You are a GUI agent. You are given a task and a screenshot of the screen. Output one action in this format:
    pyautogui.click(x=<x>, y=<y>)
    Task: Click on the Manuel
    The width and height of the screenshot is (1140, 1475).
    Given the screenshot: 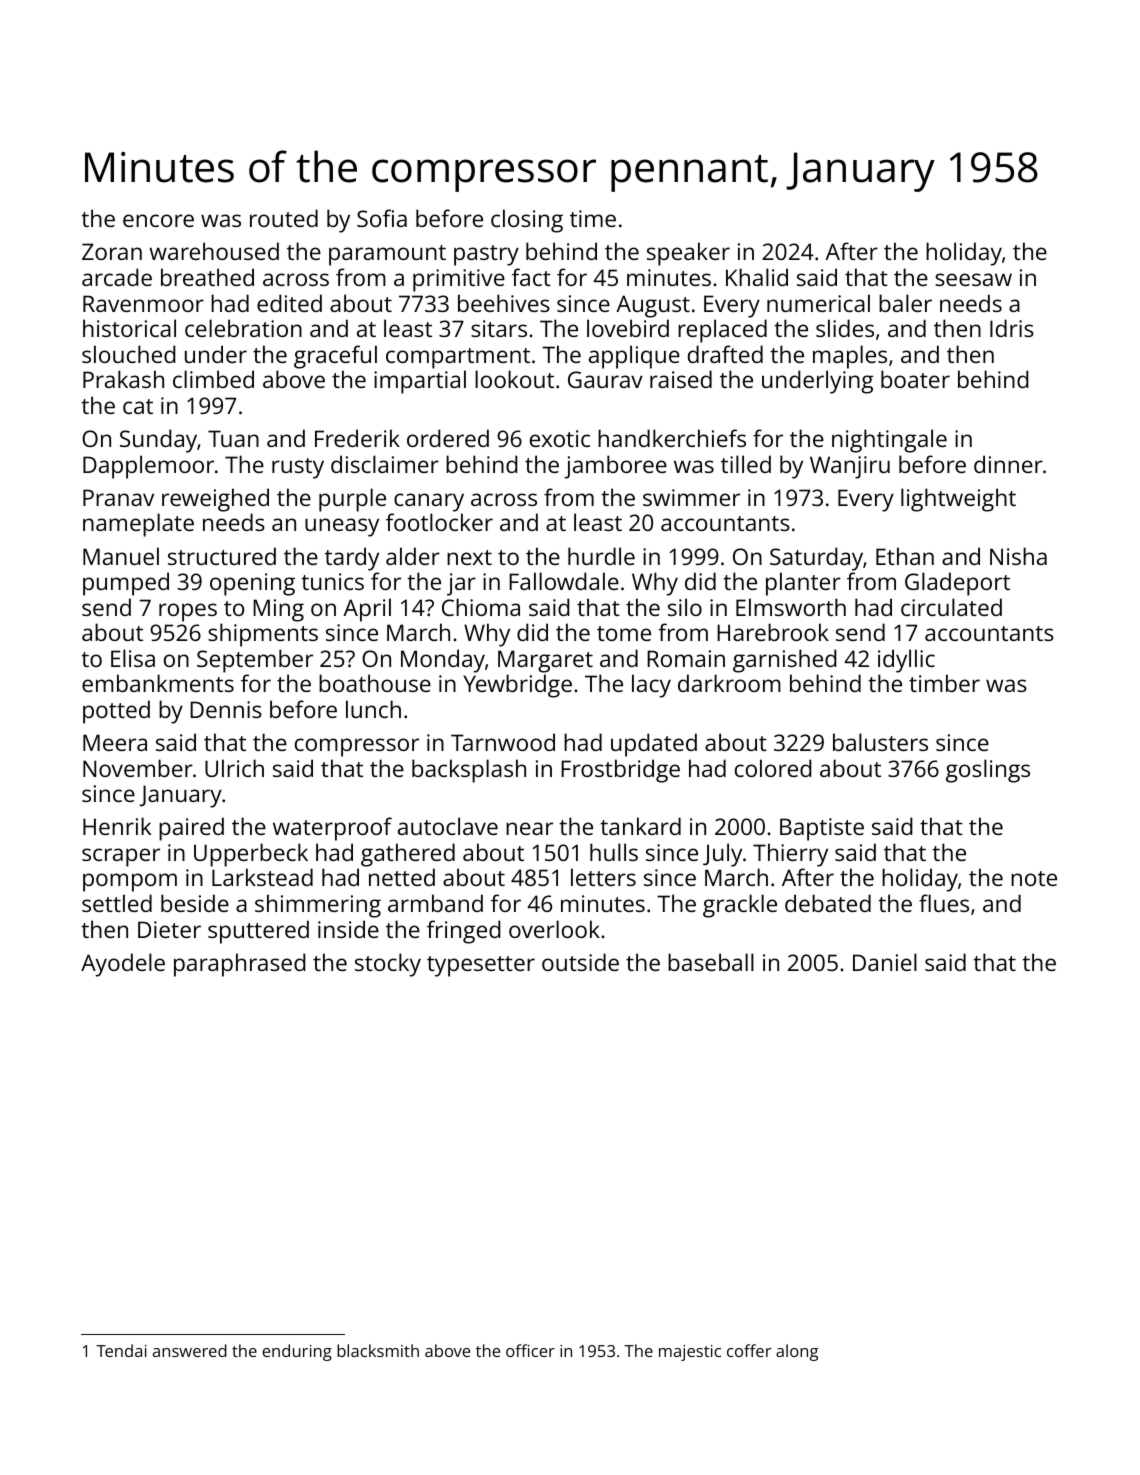 What is the action you would take?
    pyautogui.click(x=121, y=556)
